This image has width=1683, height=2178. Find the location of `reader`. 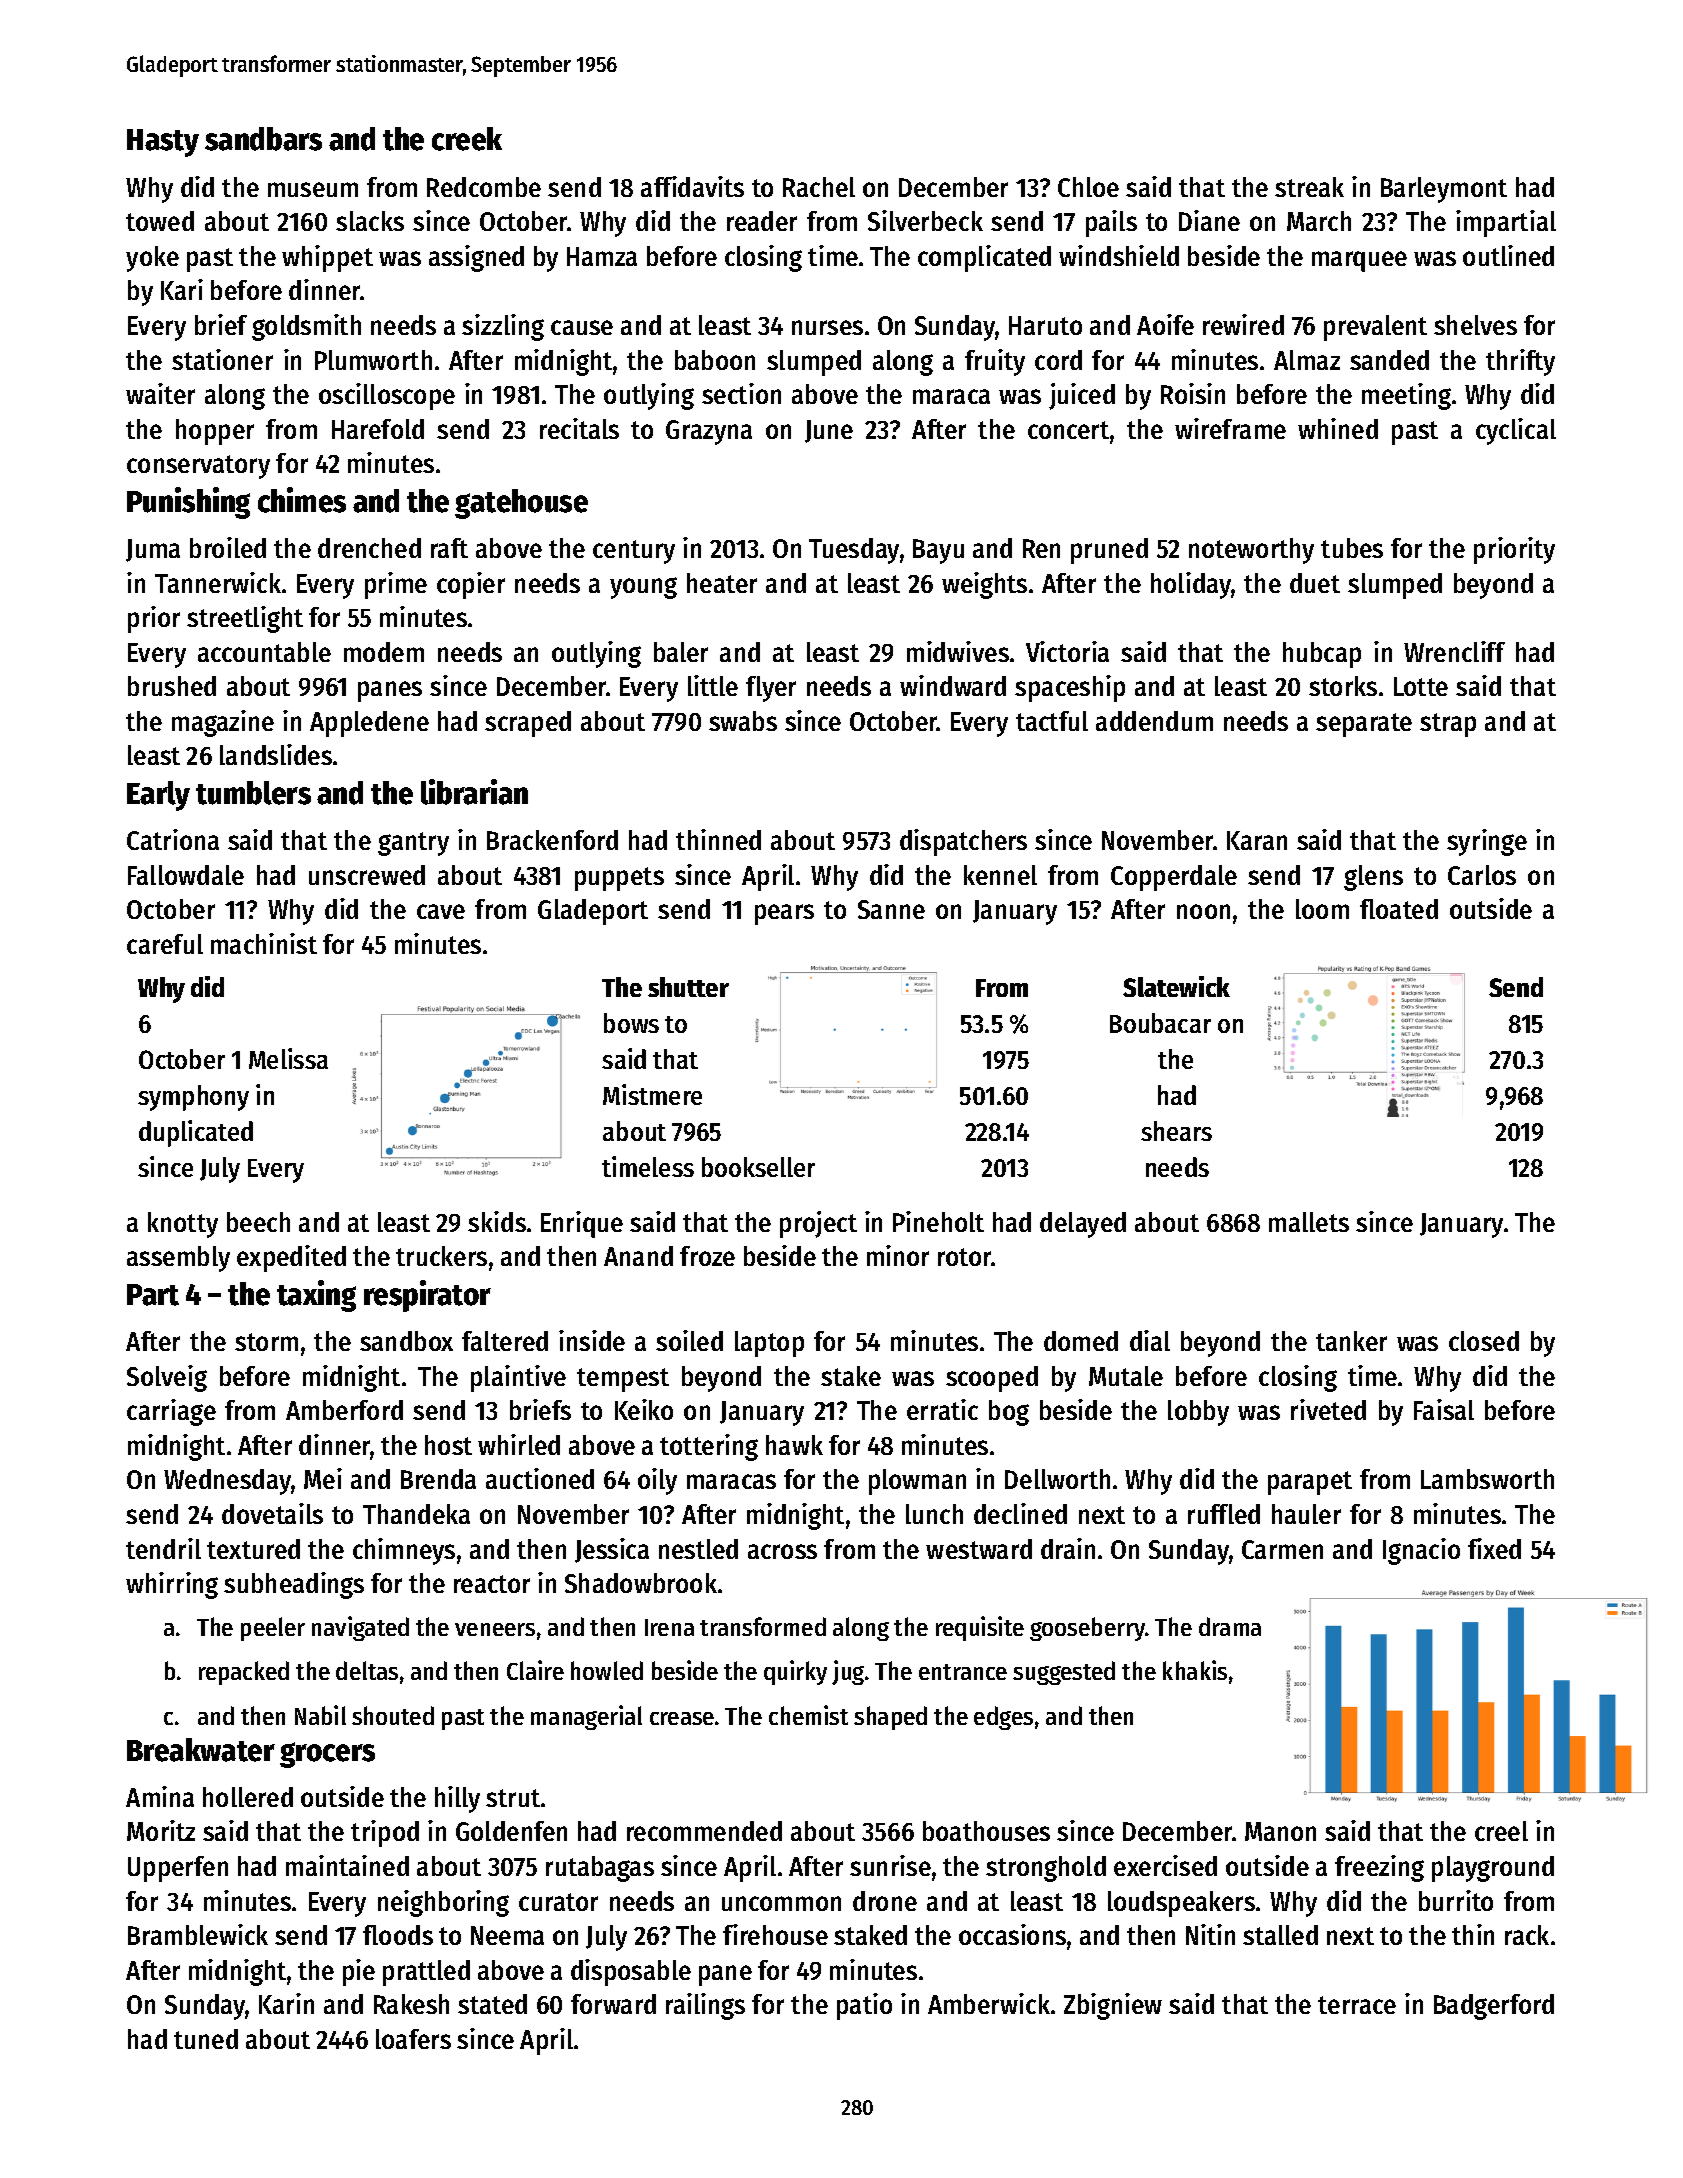

reader is located at coordinates (762, 221).
